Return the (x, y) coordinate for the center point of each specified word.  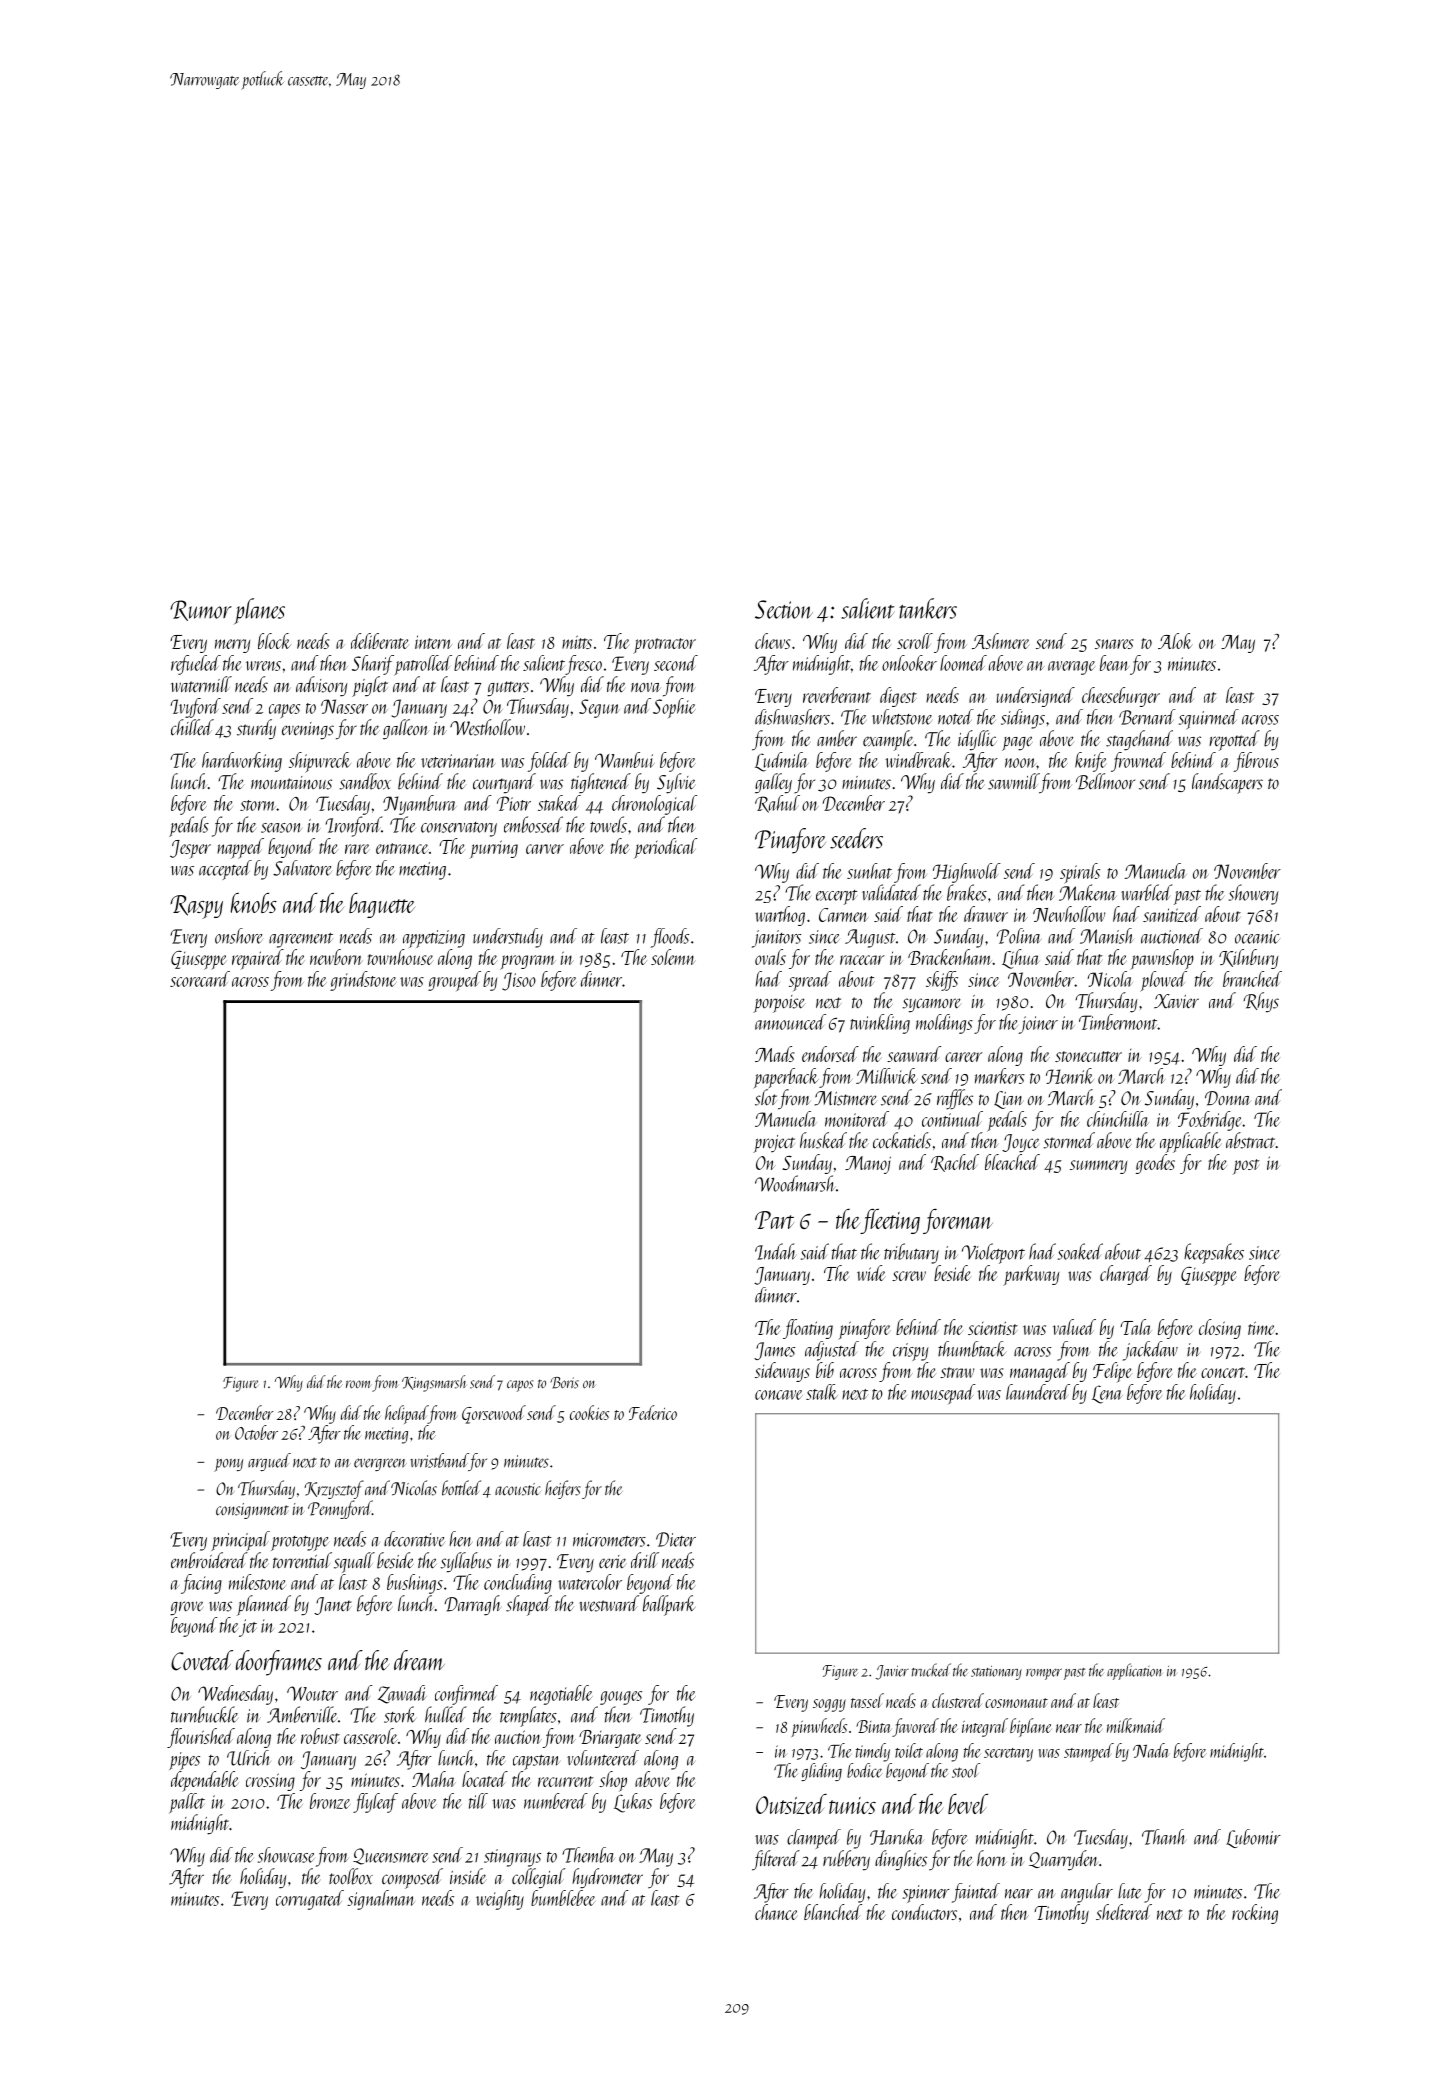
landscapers (1227, 783)
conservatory (459, 829)
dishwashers (792, 717)
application (1135, 1671)
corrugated (310, 1900)
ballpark (669, 1605)
